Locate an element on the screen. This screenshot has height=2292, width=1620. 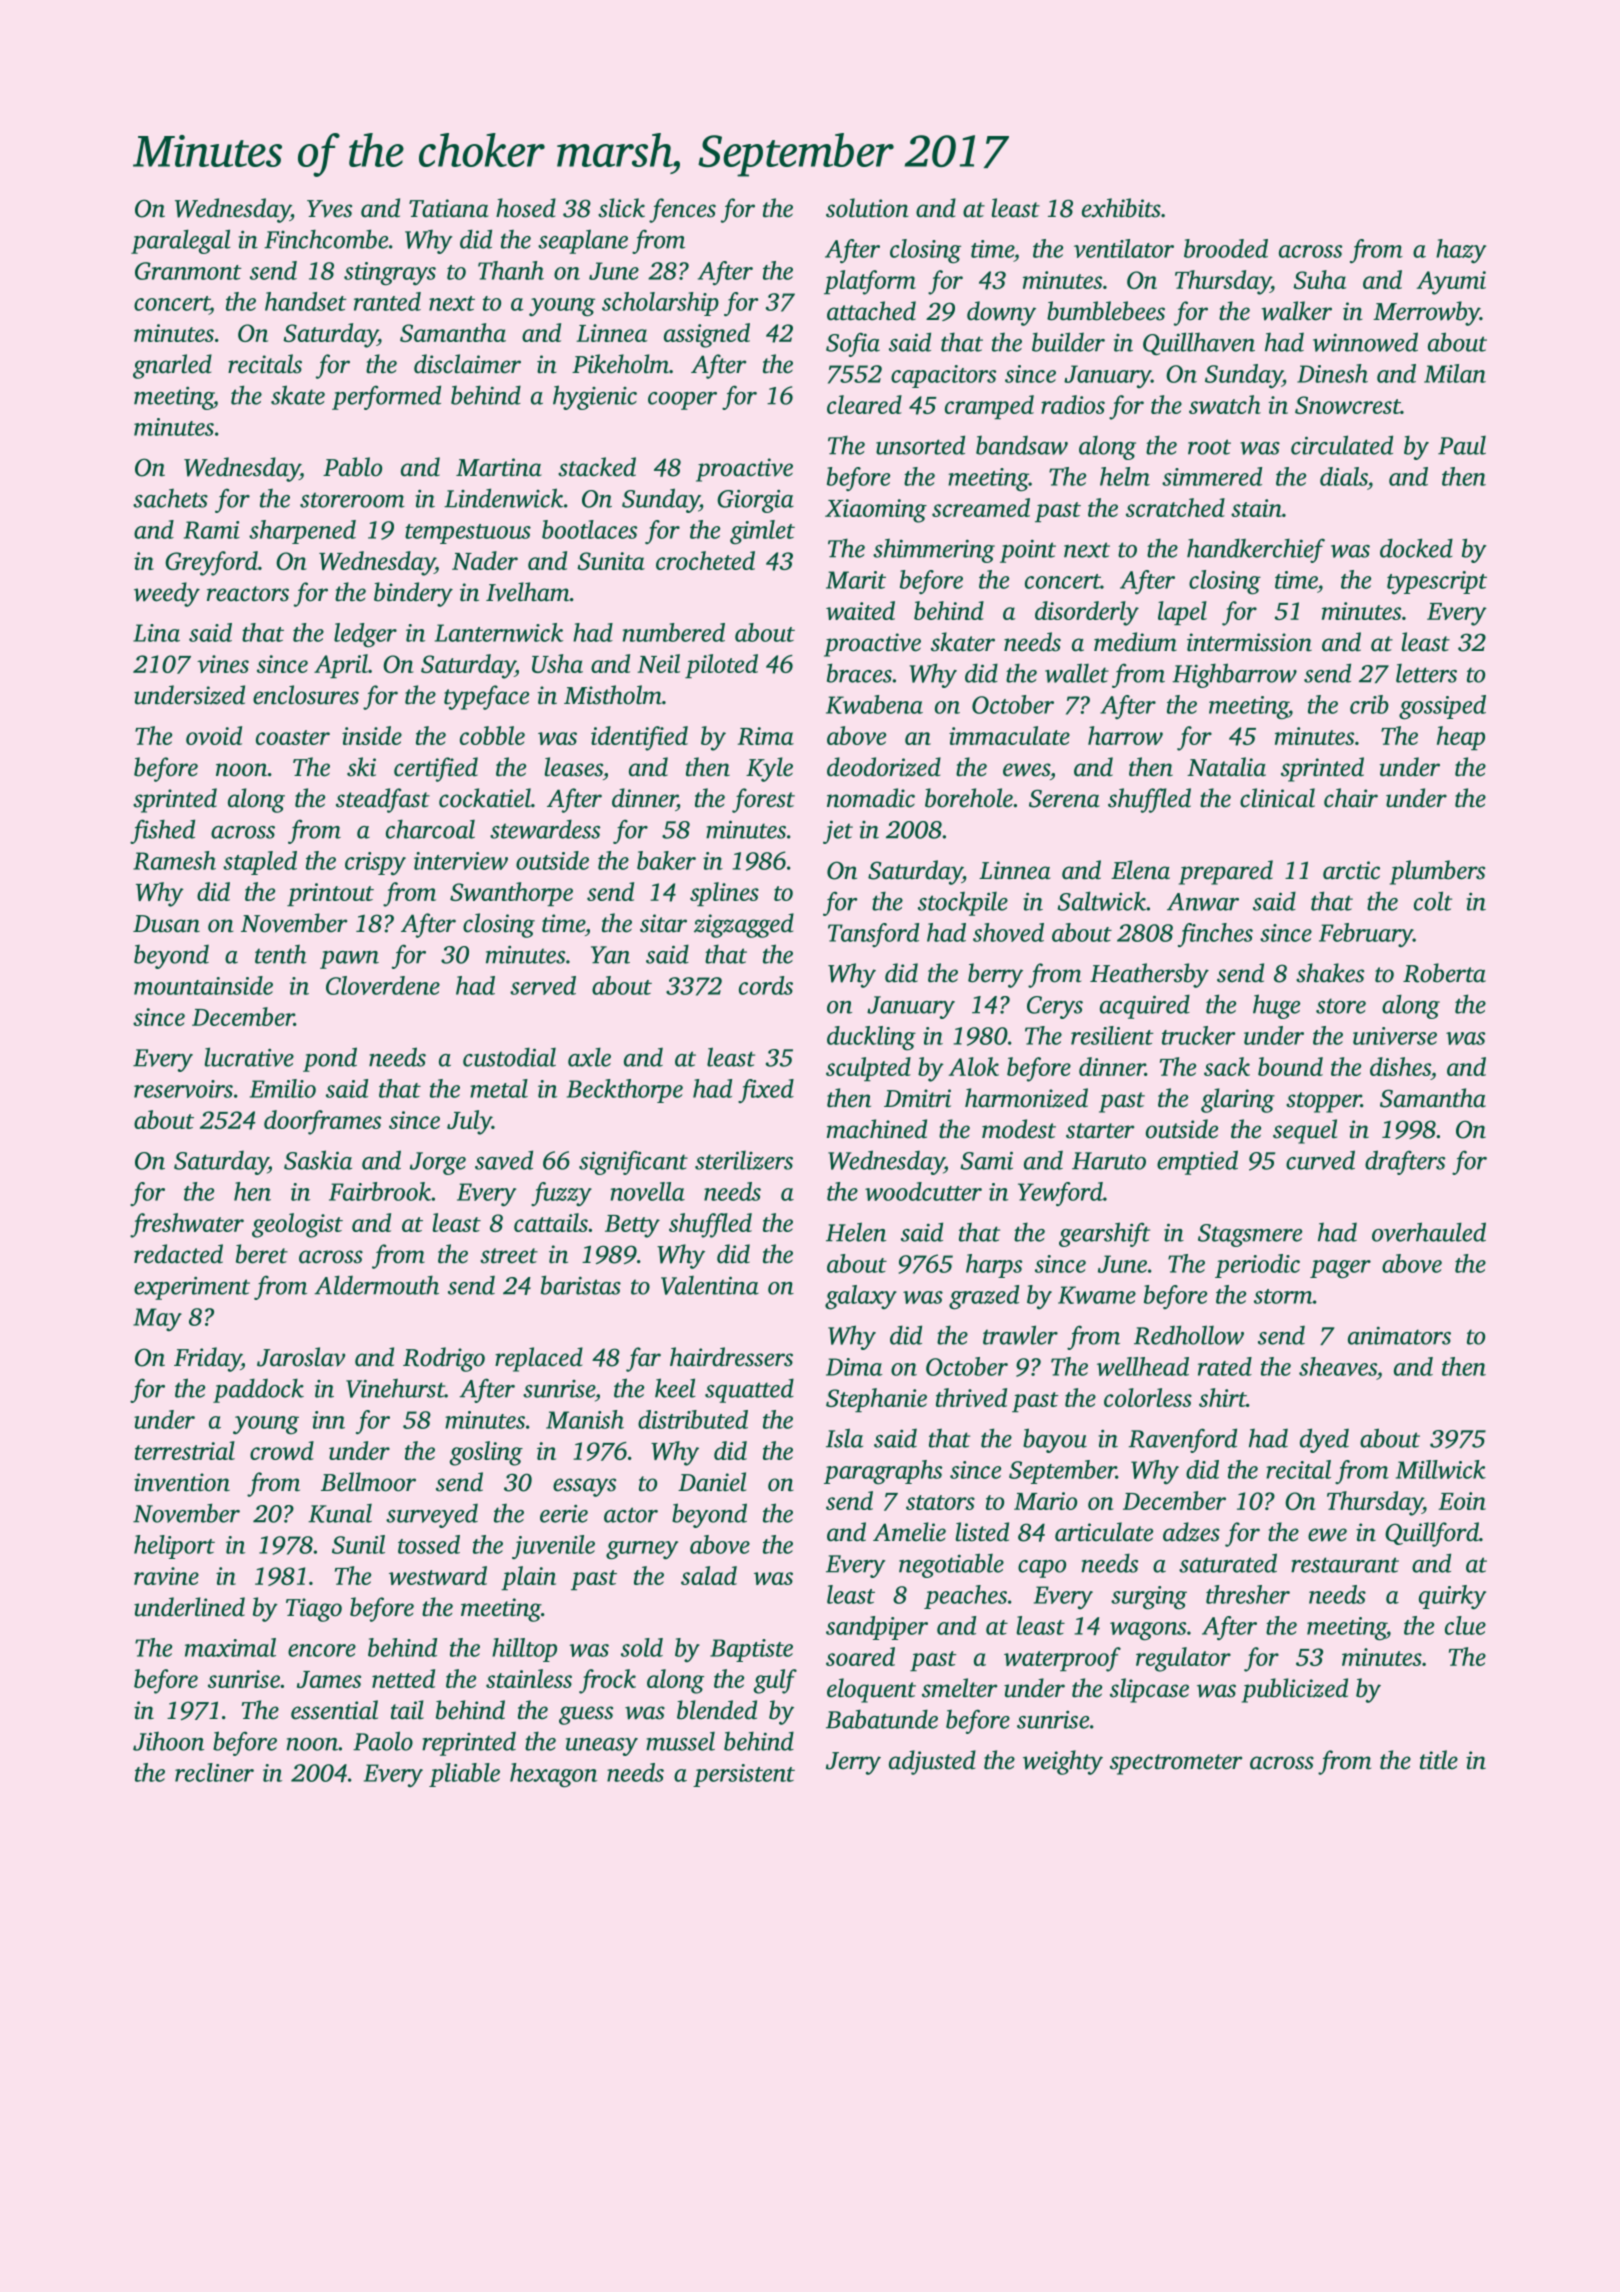
berry is located at coordinates (995, 975).
